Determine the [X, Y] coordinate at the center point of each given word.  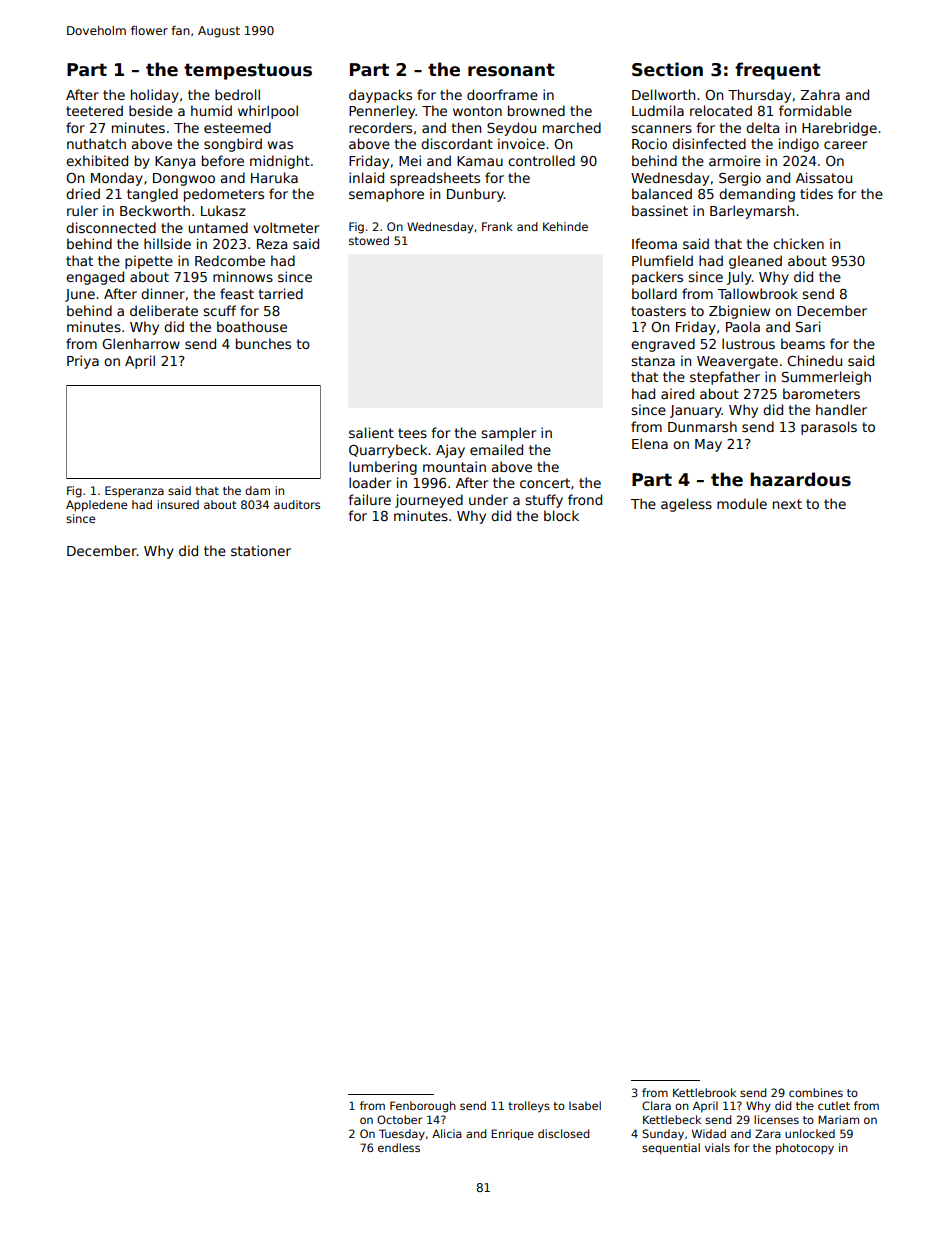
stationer [261, 550]
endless [399, 1147]
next [787, 504]
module [742, 503]
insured [178, 504]
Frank [497, 226]
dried [83, 193]
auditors [297, 504]
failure [370, 499]
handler [841, 409]
